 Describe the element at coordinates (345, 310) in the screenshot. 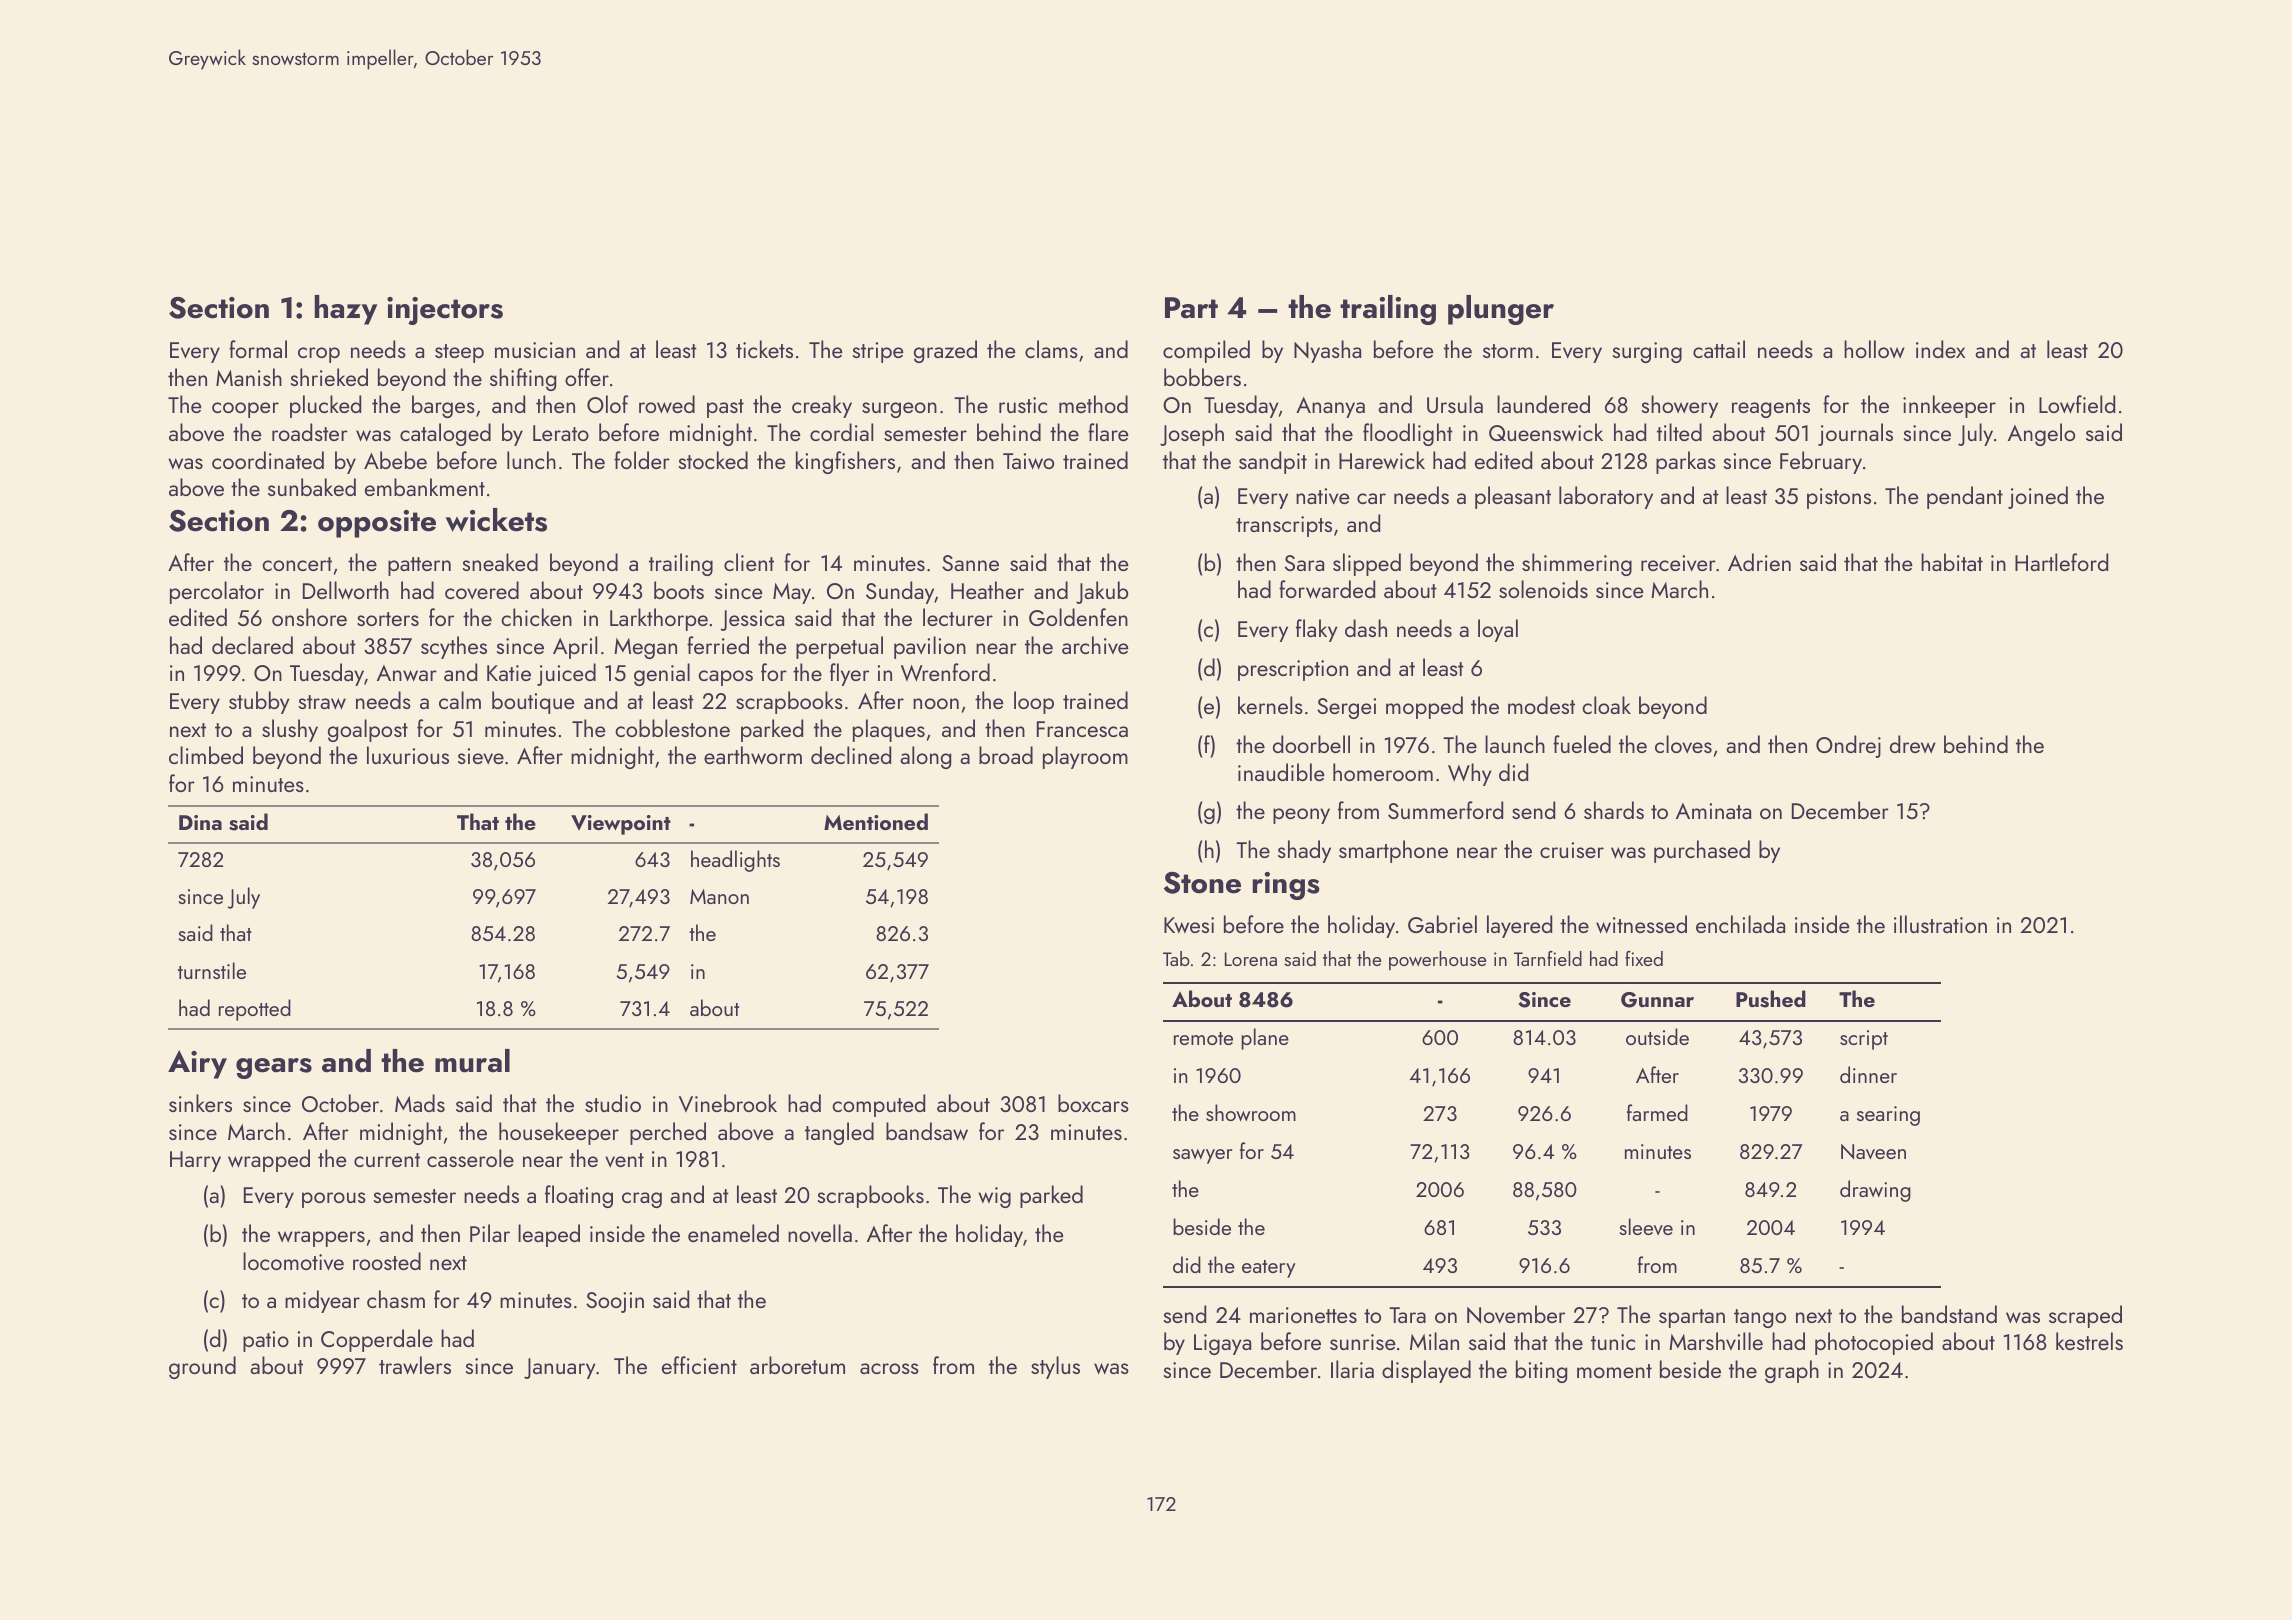

I see `hazy` at that location.
